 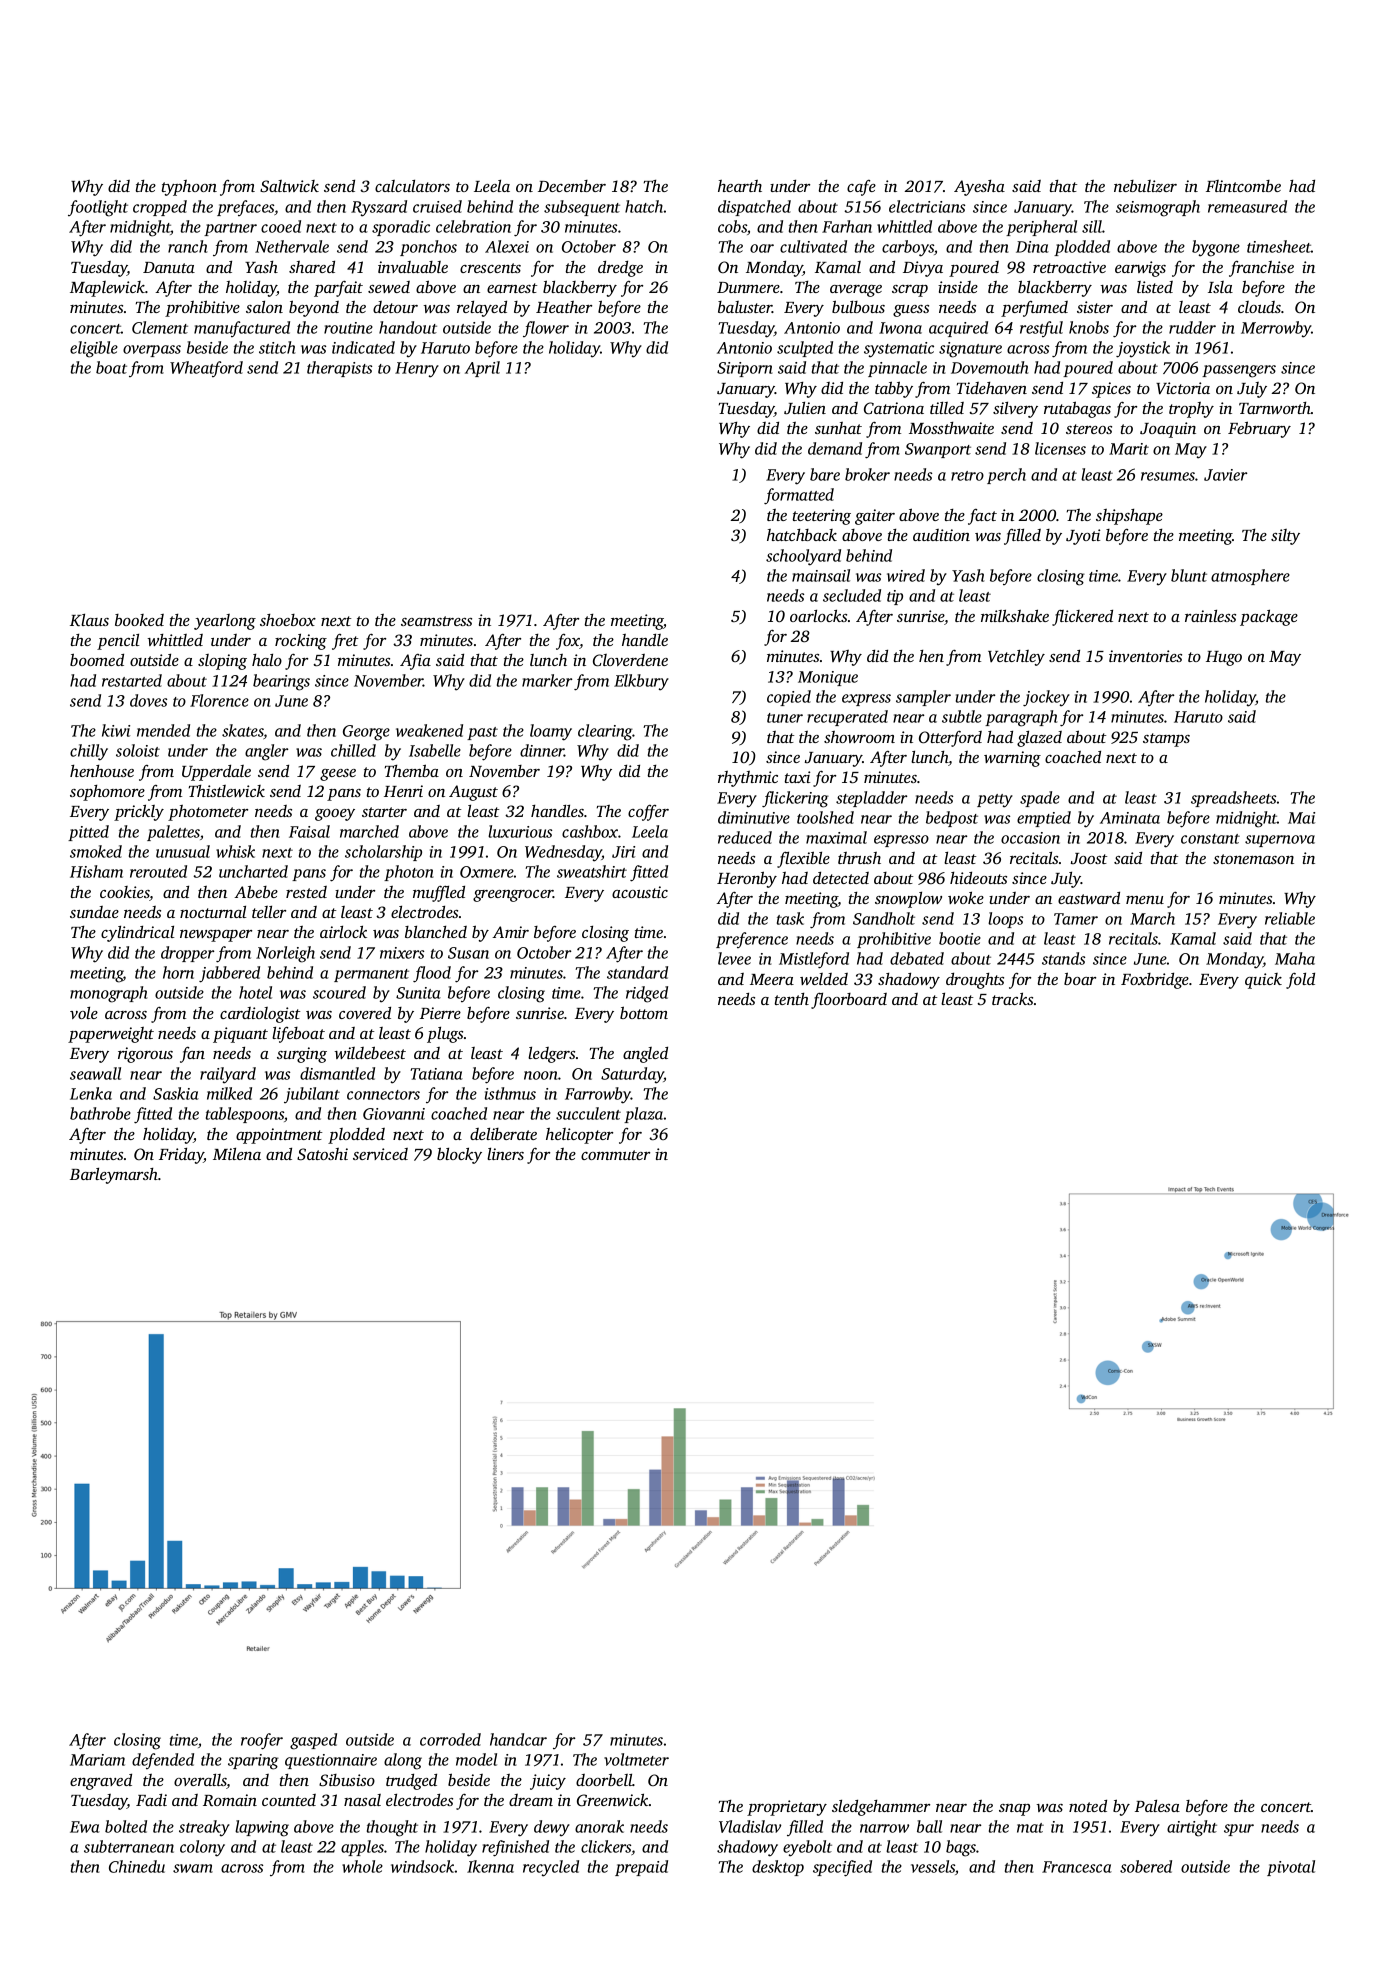 I want to click on rested, so click(x=306, y=892).
